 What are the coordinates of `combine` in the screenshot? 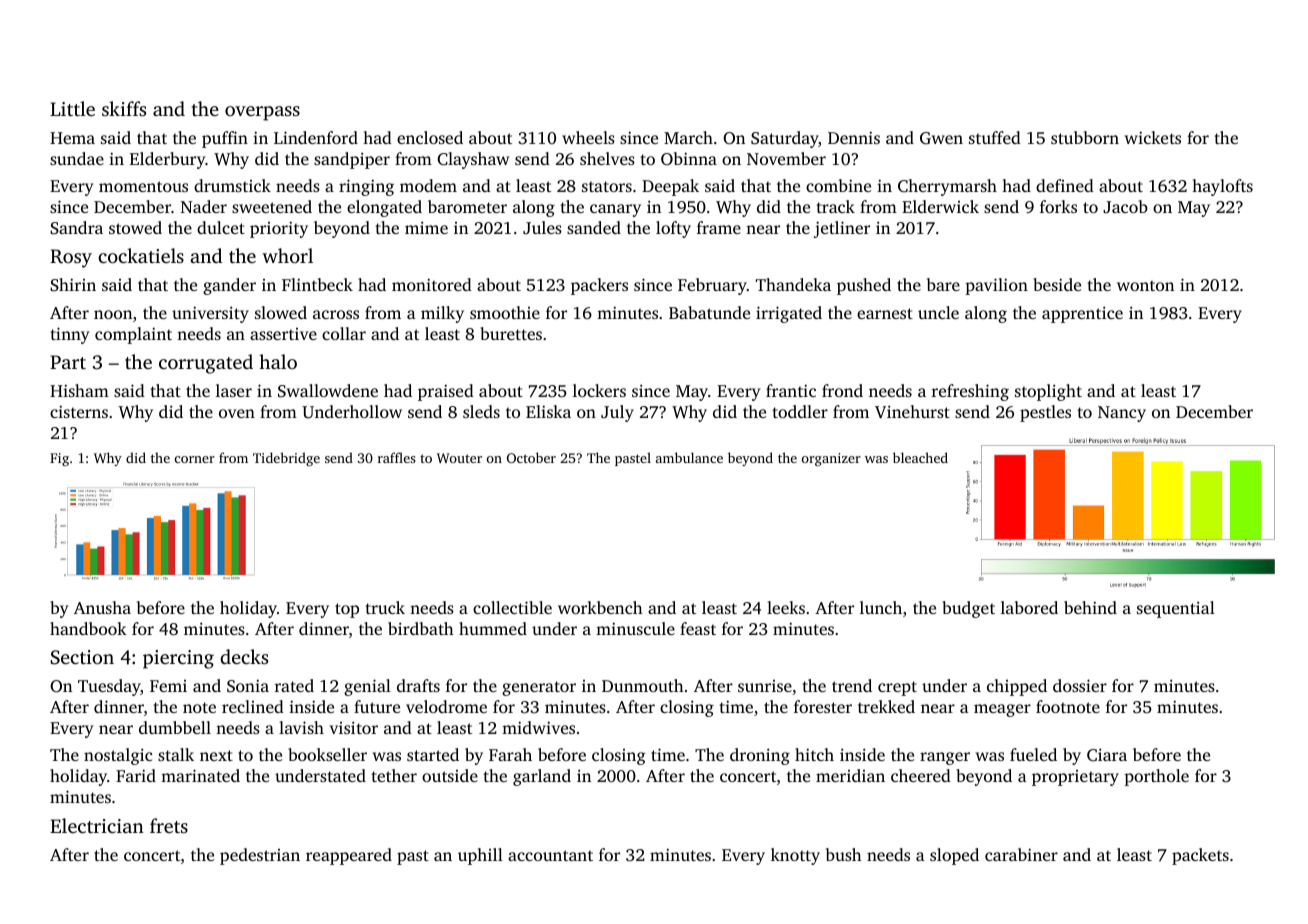 It's located at (838, 185).
